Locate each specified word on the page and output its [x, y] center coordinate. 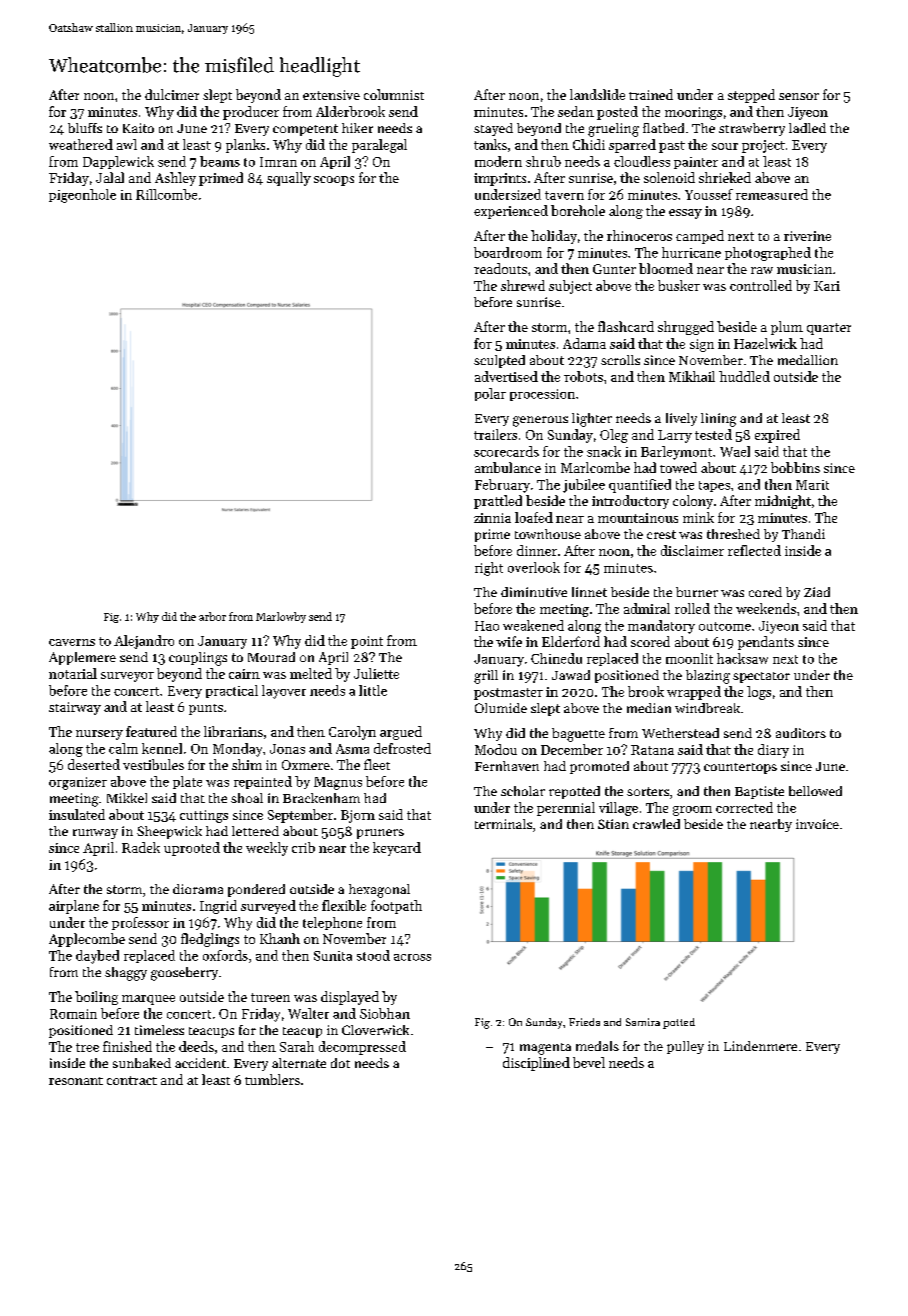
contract [132, 1080]
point [367, 642]
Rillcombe [166, 194]
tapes [714, 486]
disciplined [536, 1064]
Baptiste [759, 792]
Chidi [589, 144]
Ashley [175, 179]
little [373, 690]
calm [123, 748]
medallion [808, 360]
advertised [506, 376]
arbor [212, 616]
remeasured [772, 194]
